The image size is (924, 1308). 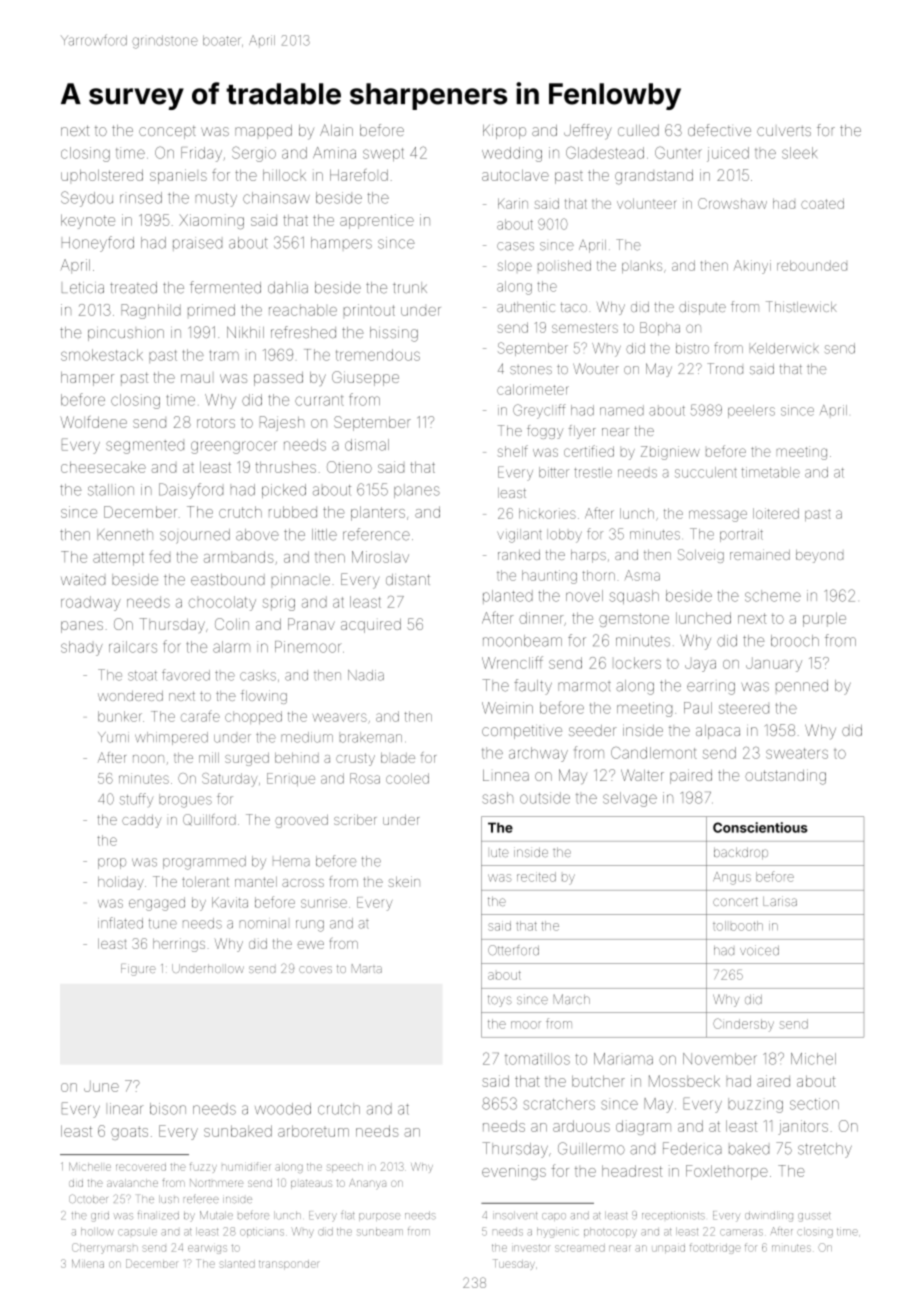 What do you see at coordinates (784, 131) in the screenshot?
I see `culverts` at bounding box center [784, 131].
